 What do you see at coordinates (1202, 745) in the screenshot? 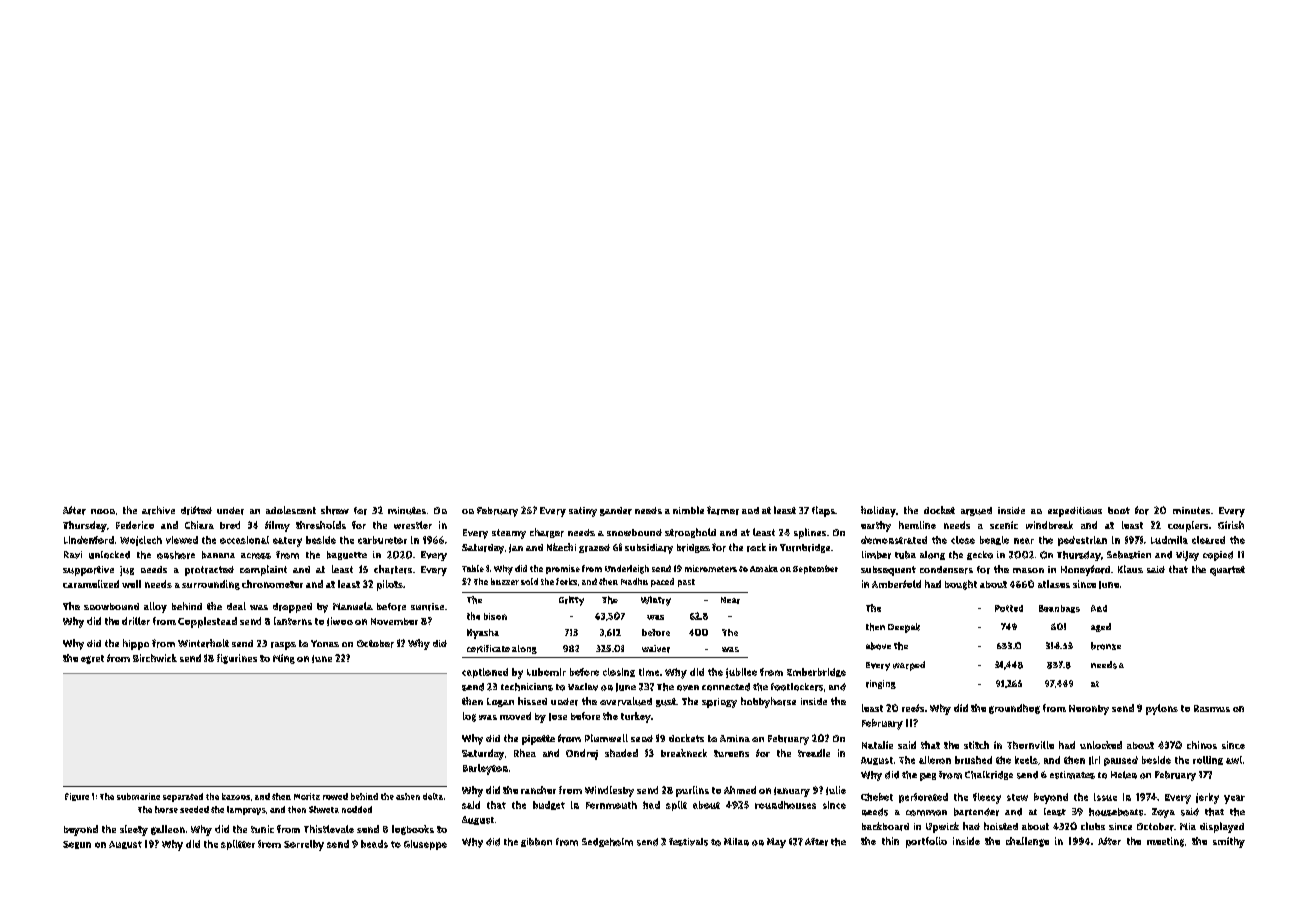
I see `chinos` at bounding box center [1202, 745].
